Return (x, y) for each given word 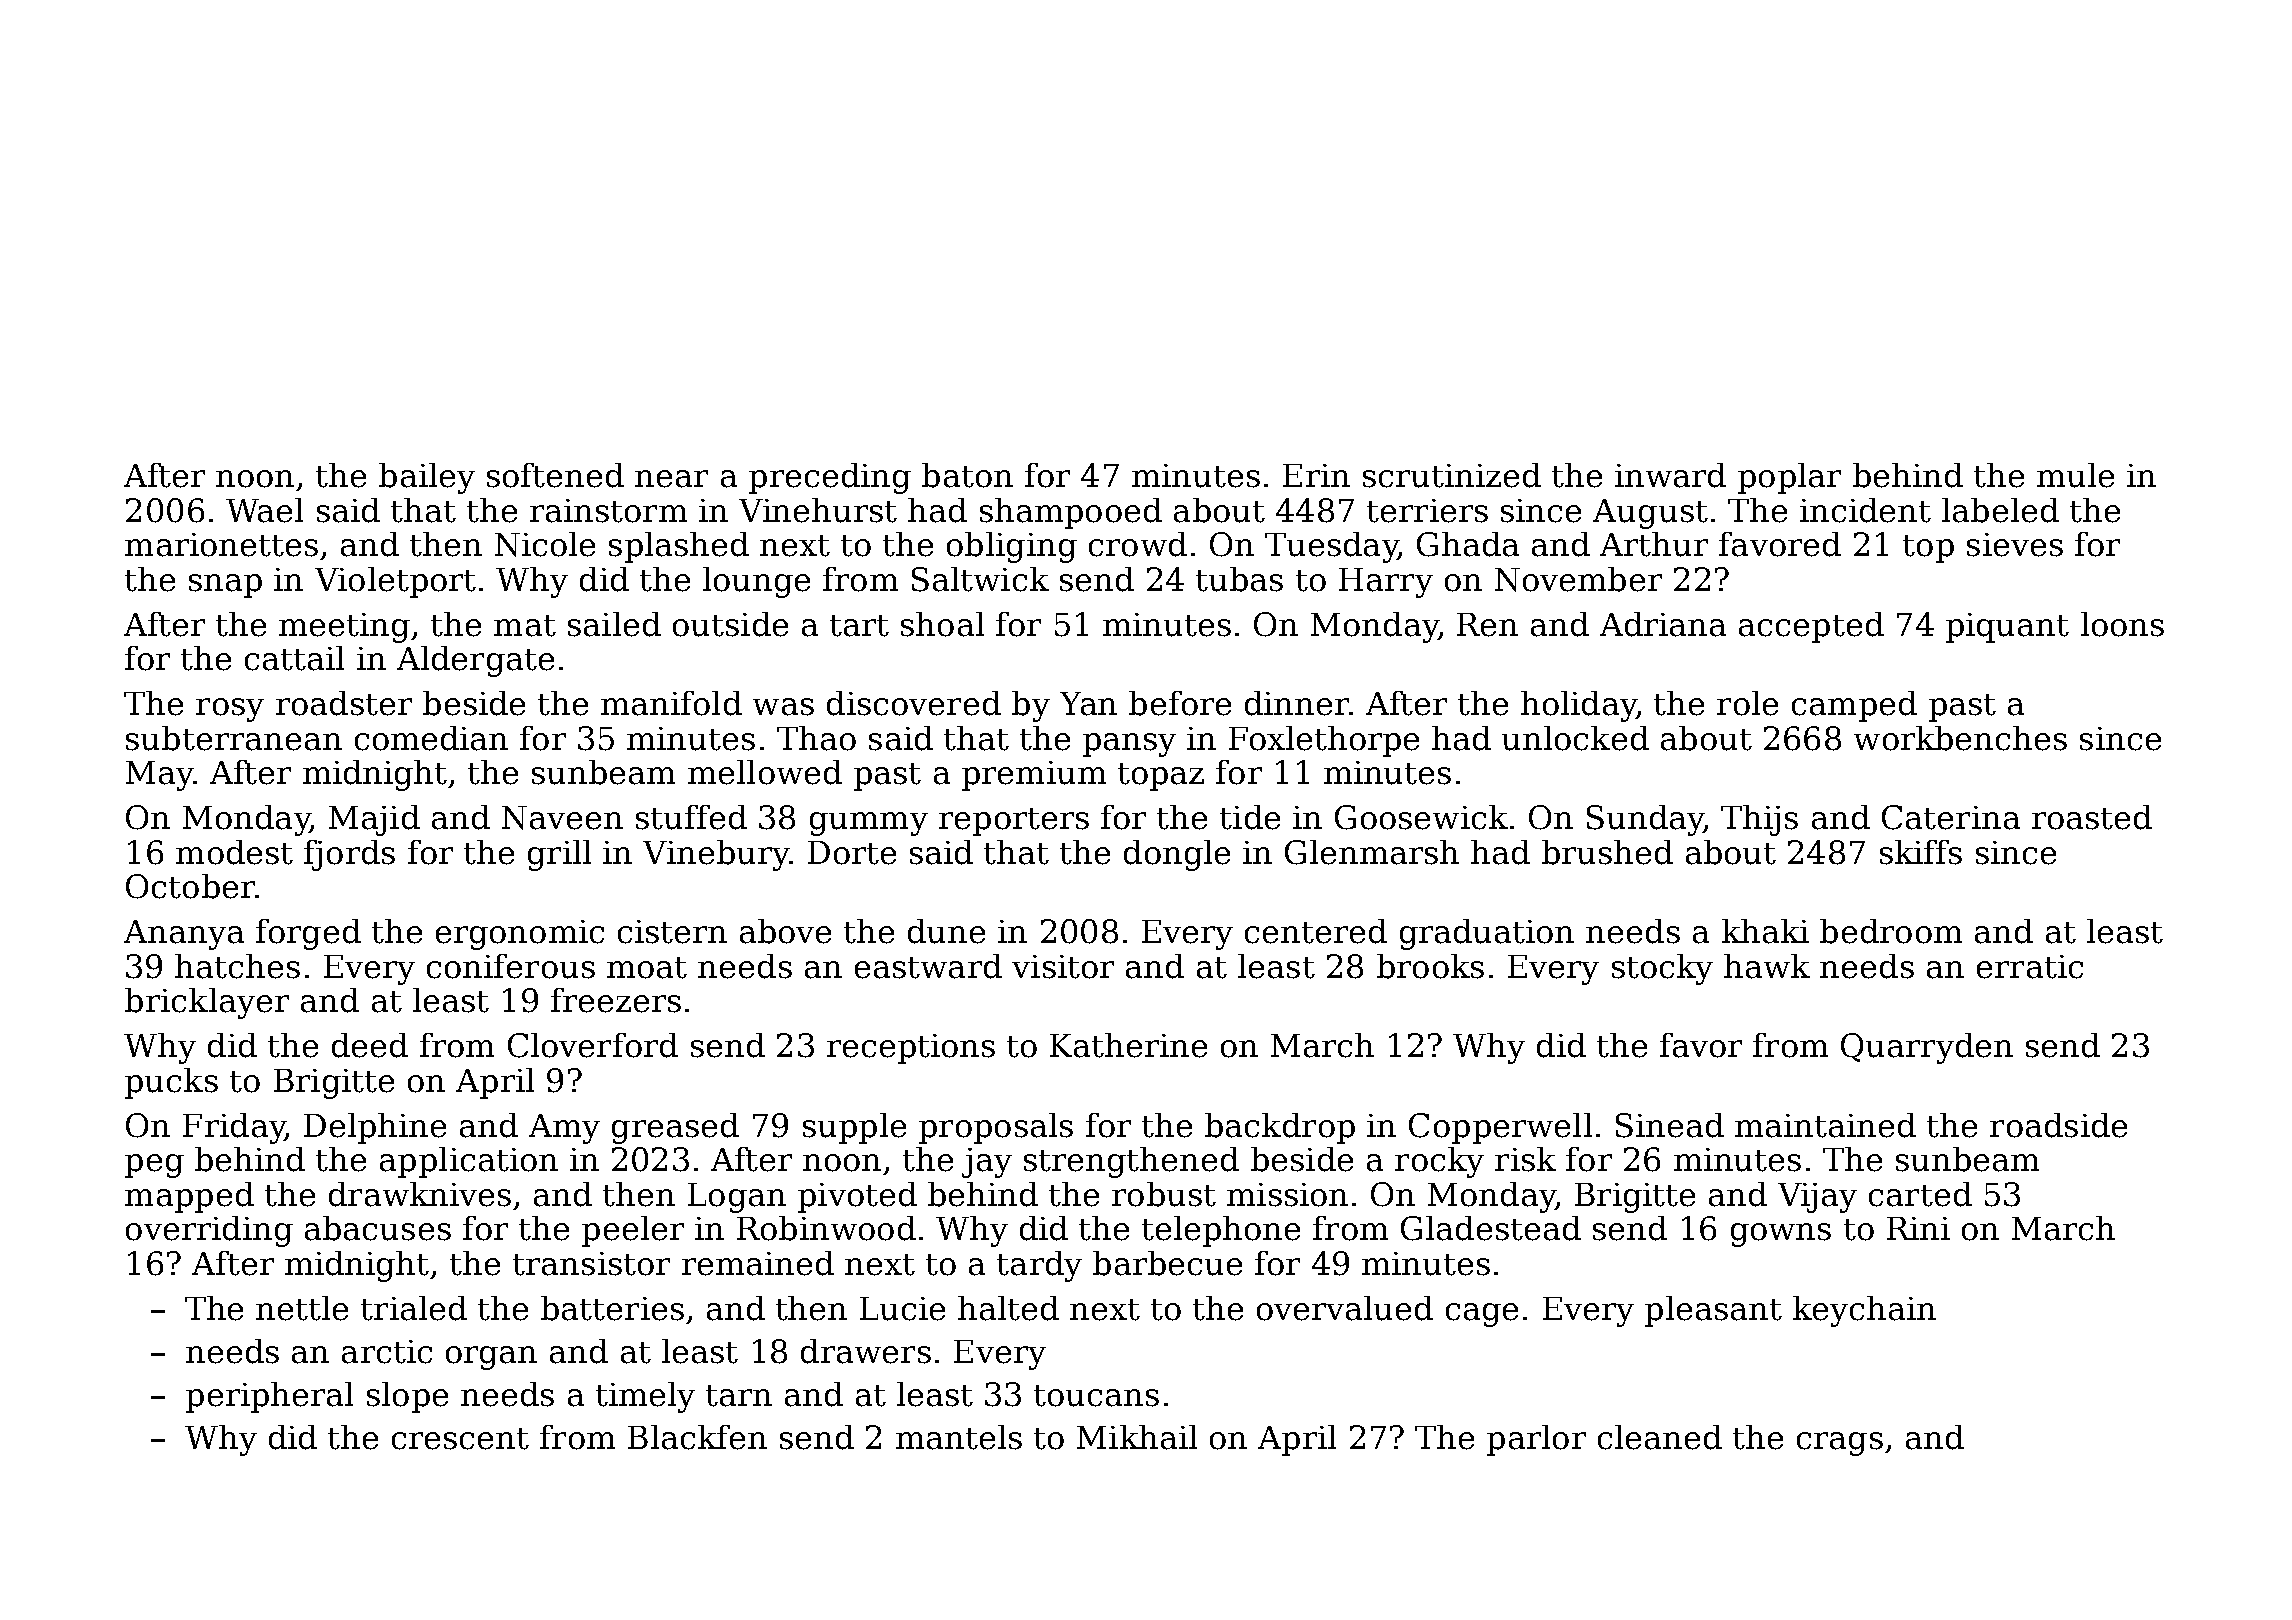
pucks (171, 1083)
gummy (869, 824)
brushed (1607, 852)
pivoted (857, 1197)
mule (2075, 475)
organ (491, 1358)
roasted (2092, 817)
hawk (1767, 966)
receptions (911, 1049)
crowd (1138, 544)
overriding (209, 1231)
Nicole (545, 544)
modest (234, 852)
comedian (431, 738)
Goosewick (1421, 817)
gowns (1781, 1235)
